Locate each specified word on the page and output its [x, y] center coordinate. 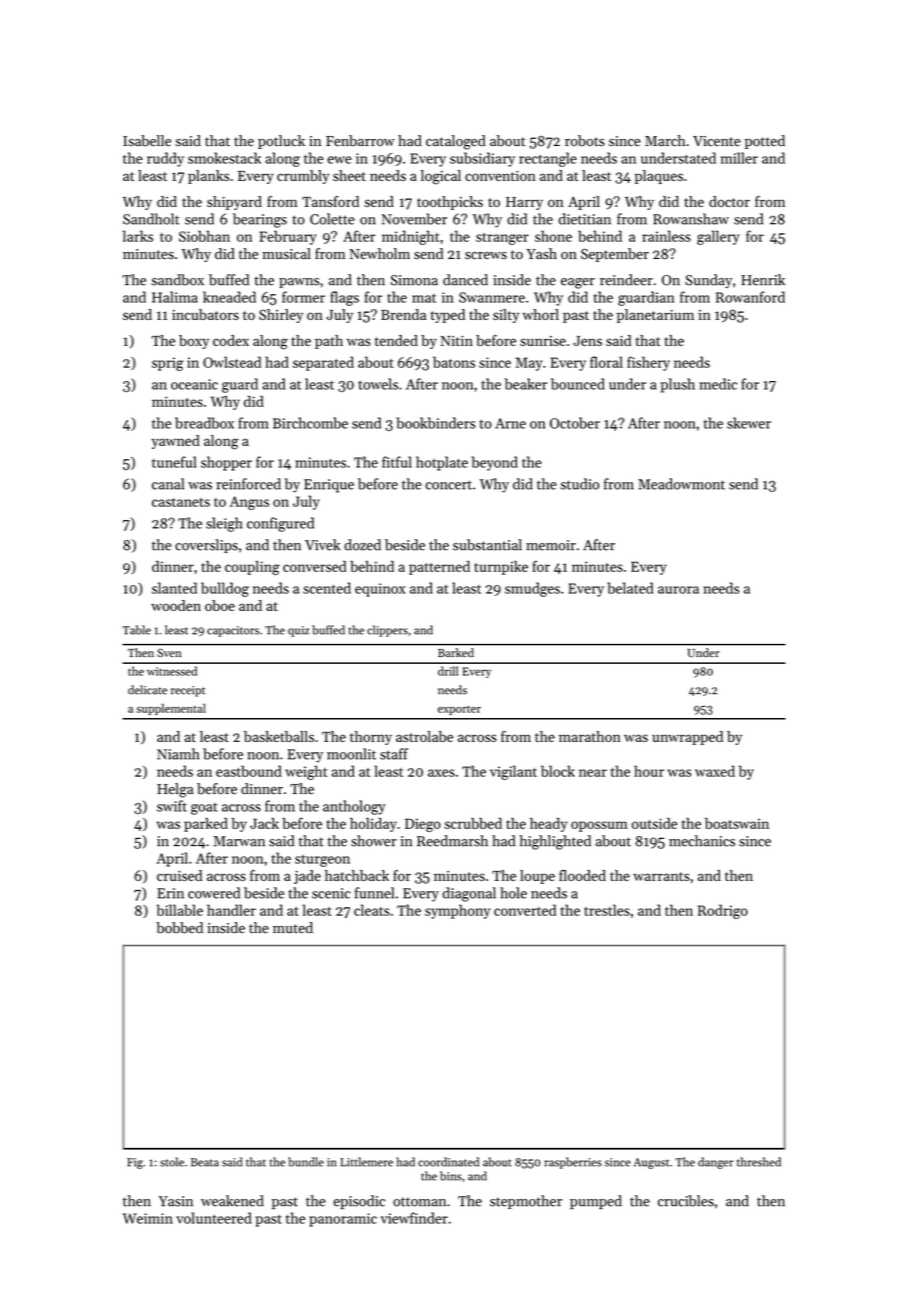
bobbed [179, 928]
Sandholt [151, 219]
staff [394, 754]
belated [631, 588]
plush [678, 385]
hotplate [442, 463]
